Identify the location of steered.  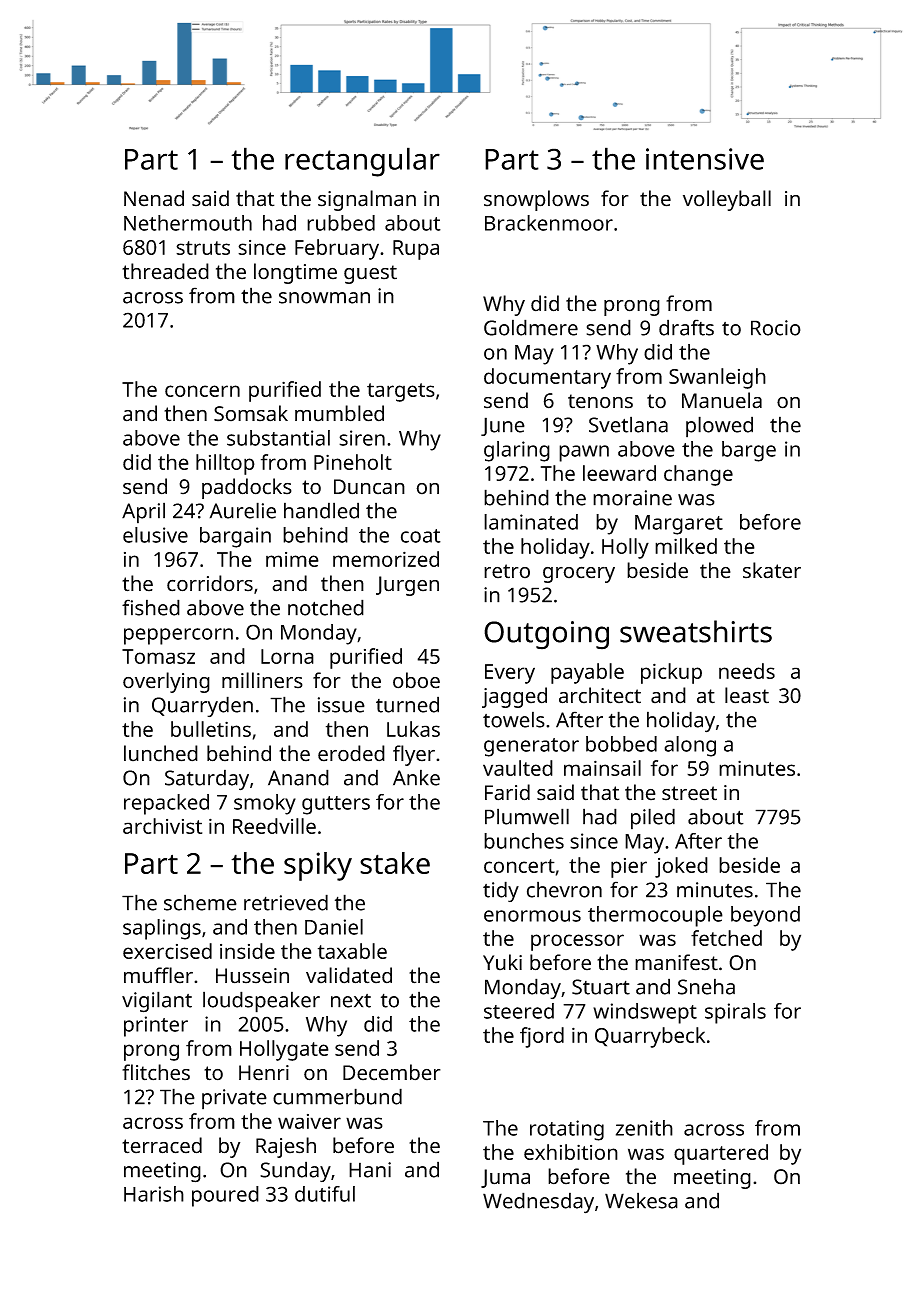
(519, 1011).
